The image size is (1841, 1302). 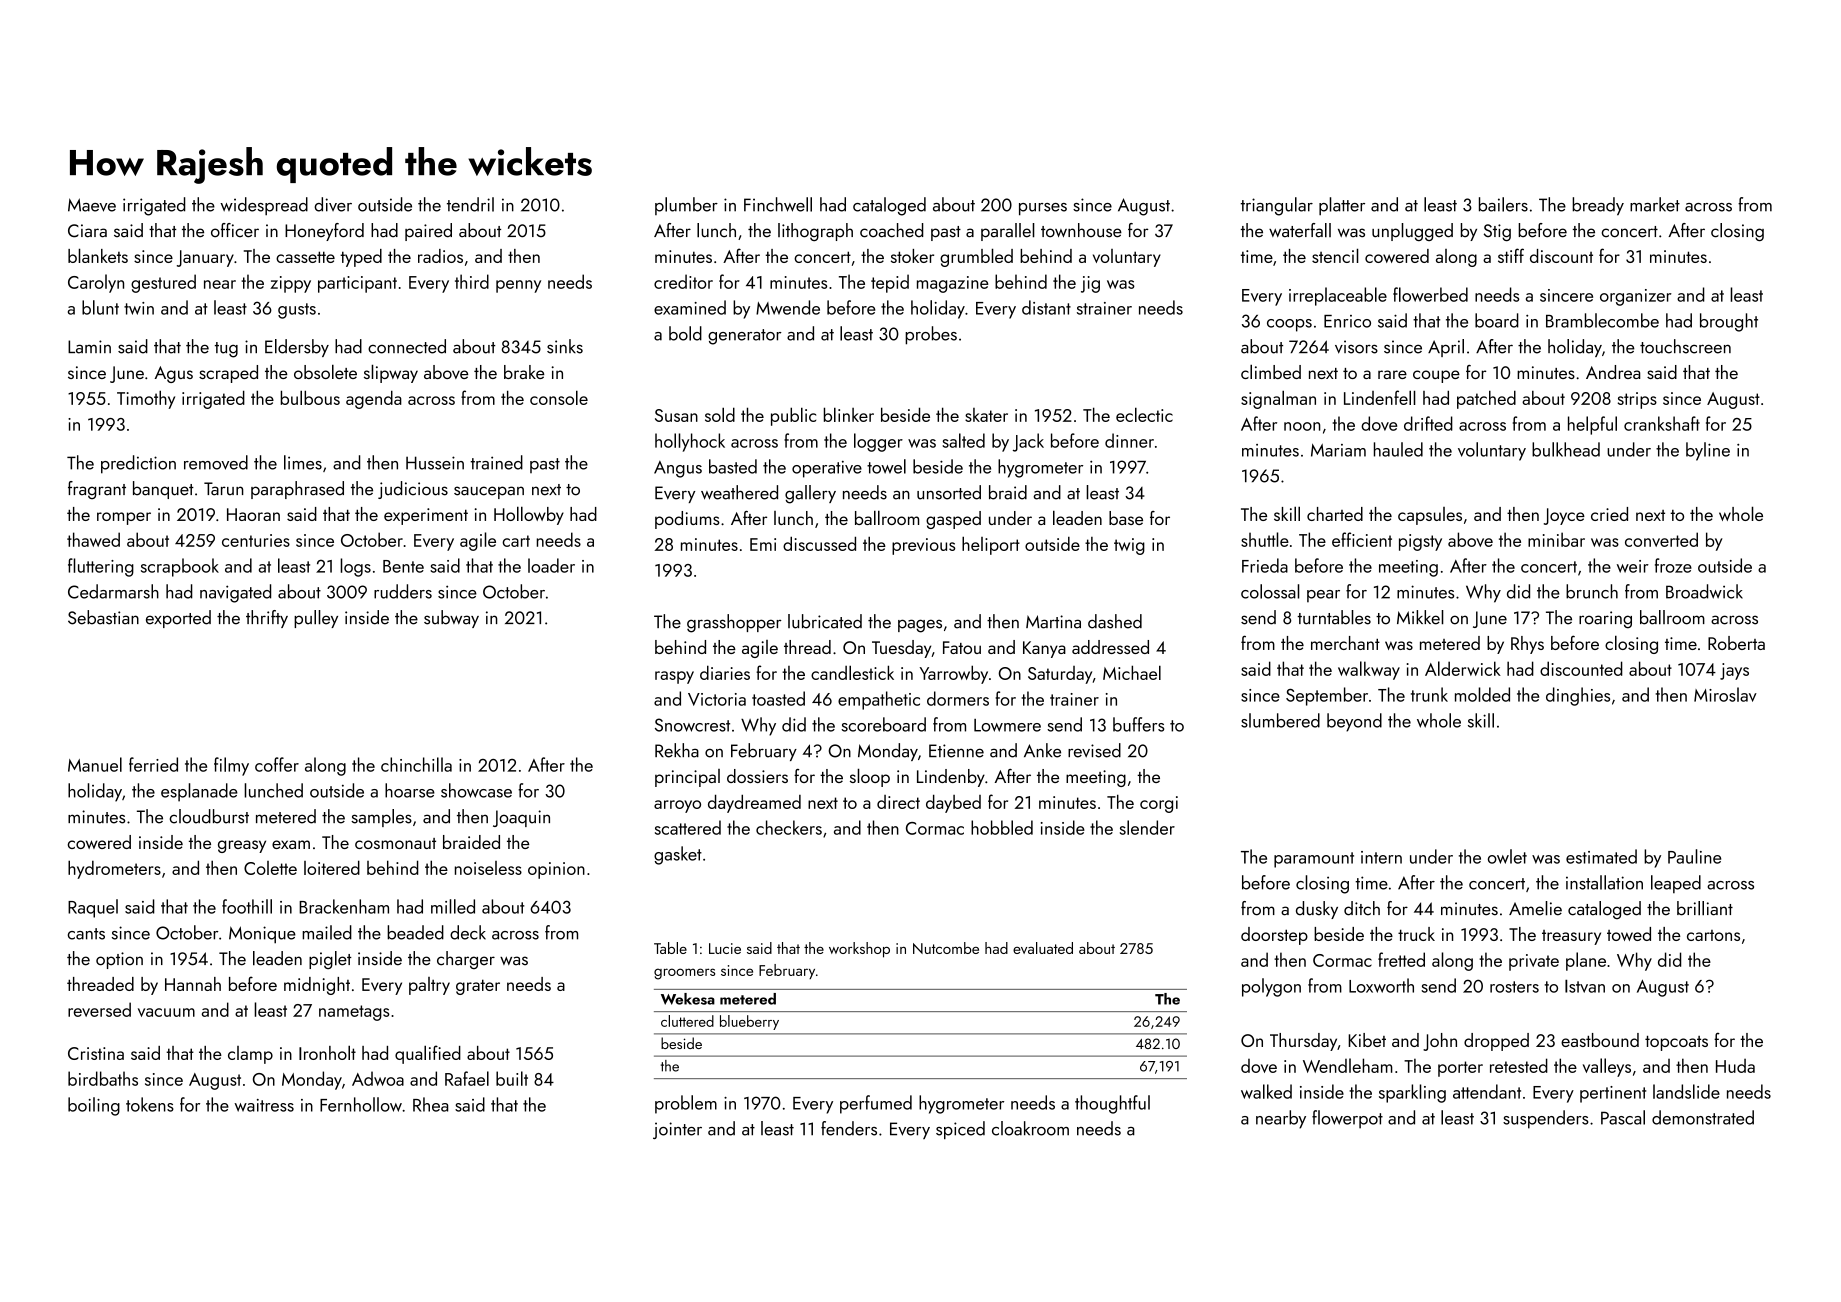 What do you see at coordinates (333, 204) in the screenshot?
I see `diver` at bounding box center [333, 204].
